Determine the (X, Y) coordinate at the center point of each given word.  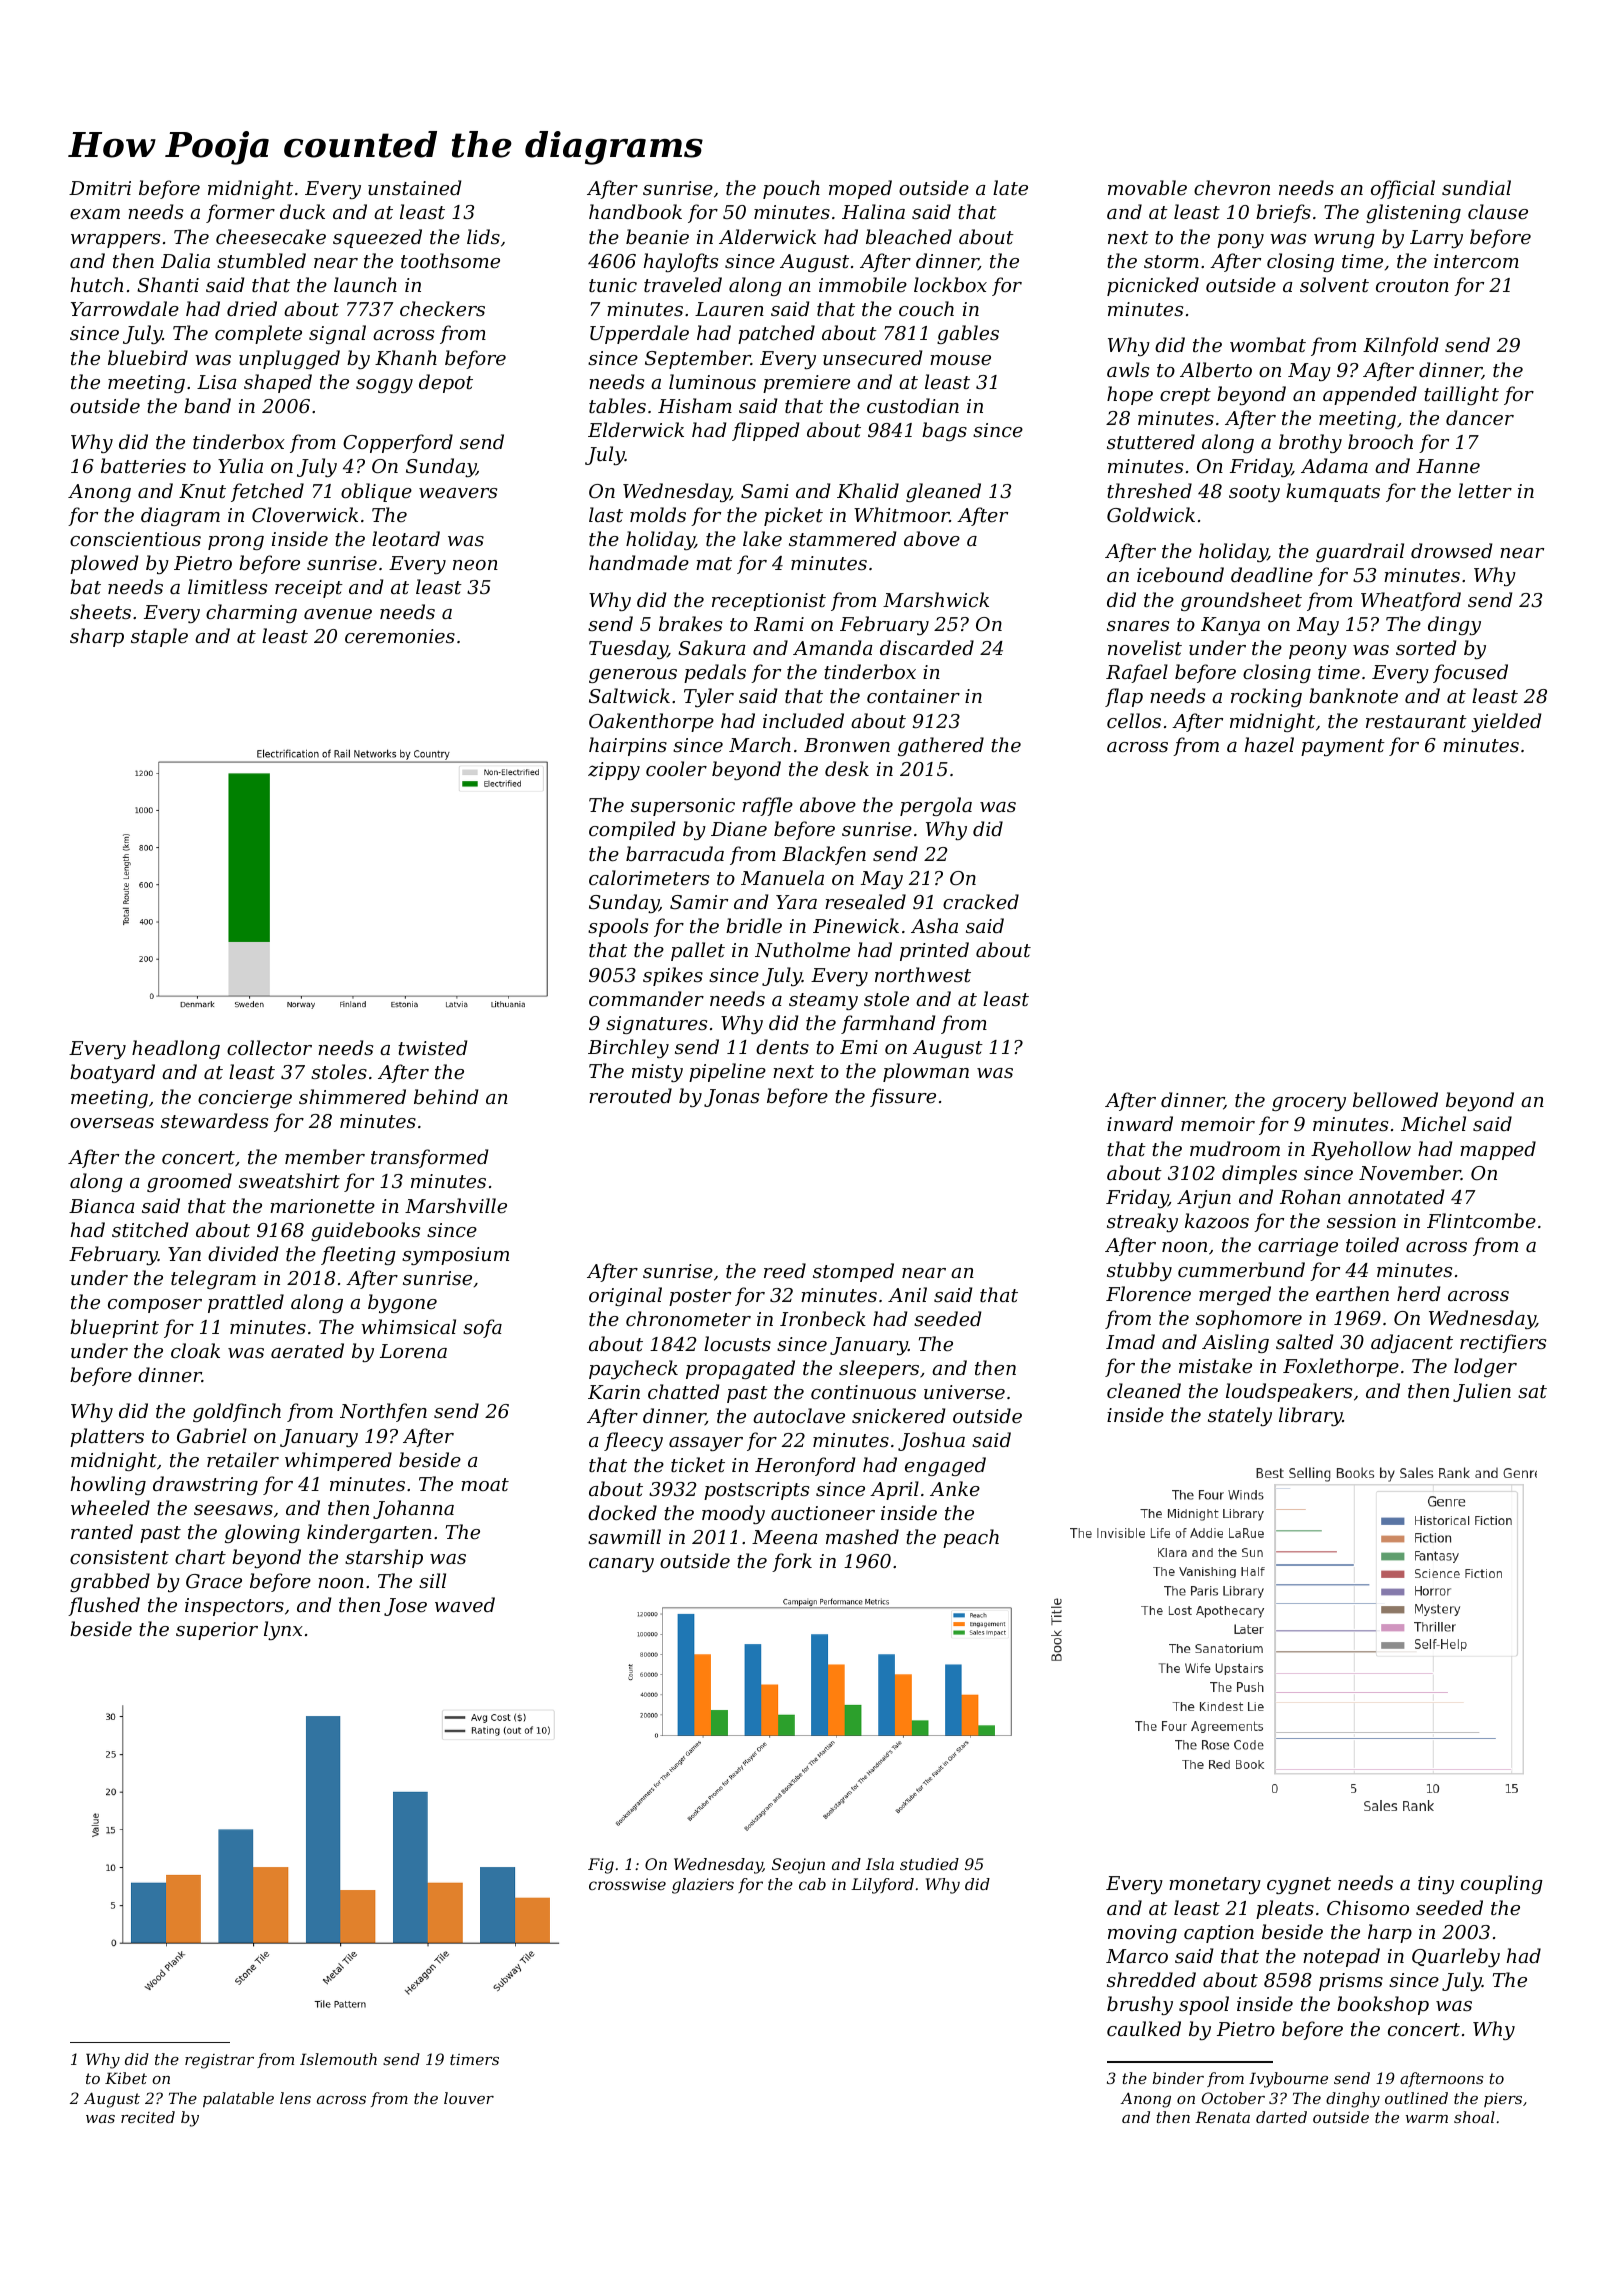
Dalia (185, 260)
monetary (1215, 1885)
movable (1147, 187)
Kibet (126, 2078)
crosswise (627, 1884)
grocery (1309, 1104)
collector (269, 1047)
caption (1219, 1934)
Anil (907, 1294)
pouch (791, 189)
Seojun (798, 1866)
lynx (283, 1630)
